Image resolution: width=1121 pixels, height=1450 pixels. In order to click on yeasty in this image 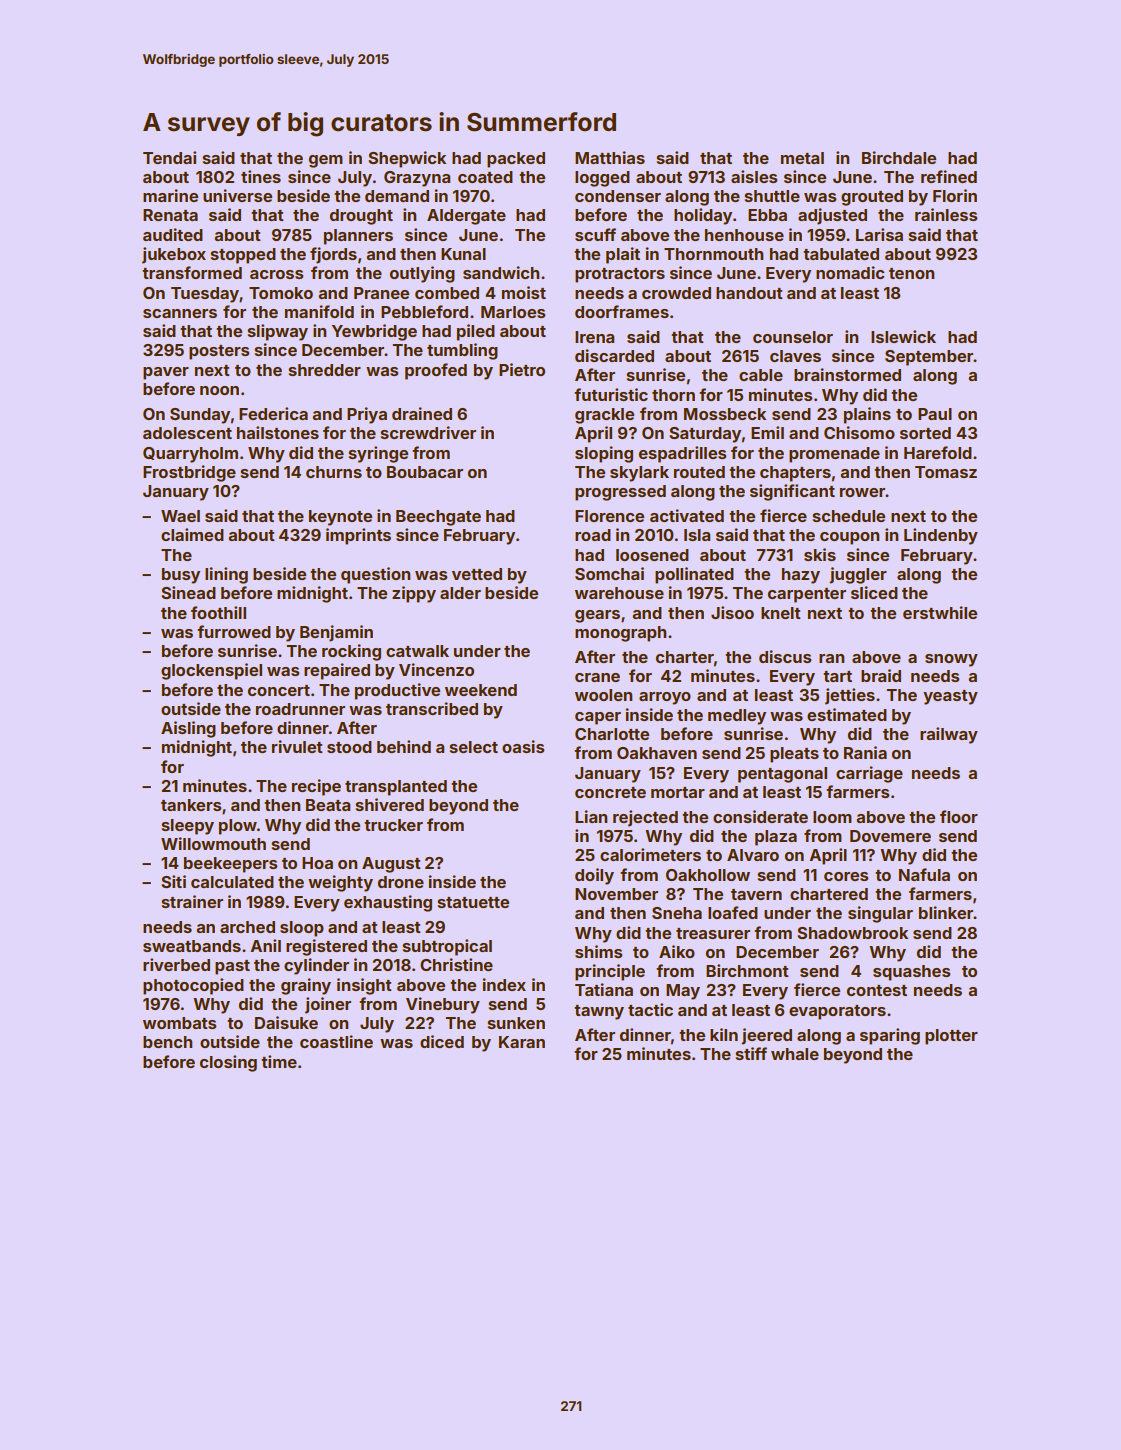, I will do `click(950, 697)`.
